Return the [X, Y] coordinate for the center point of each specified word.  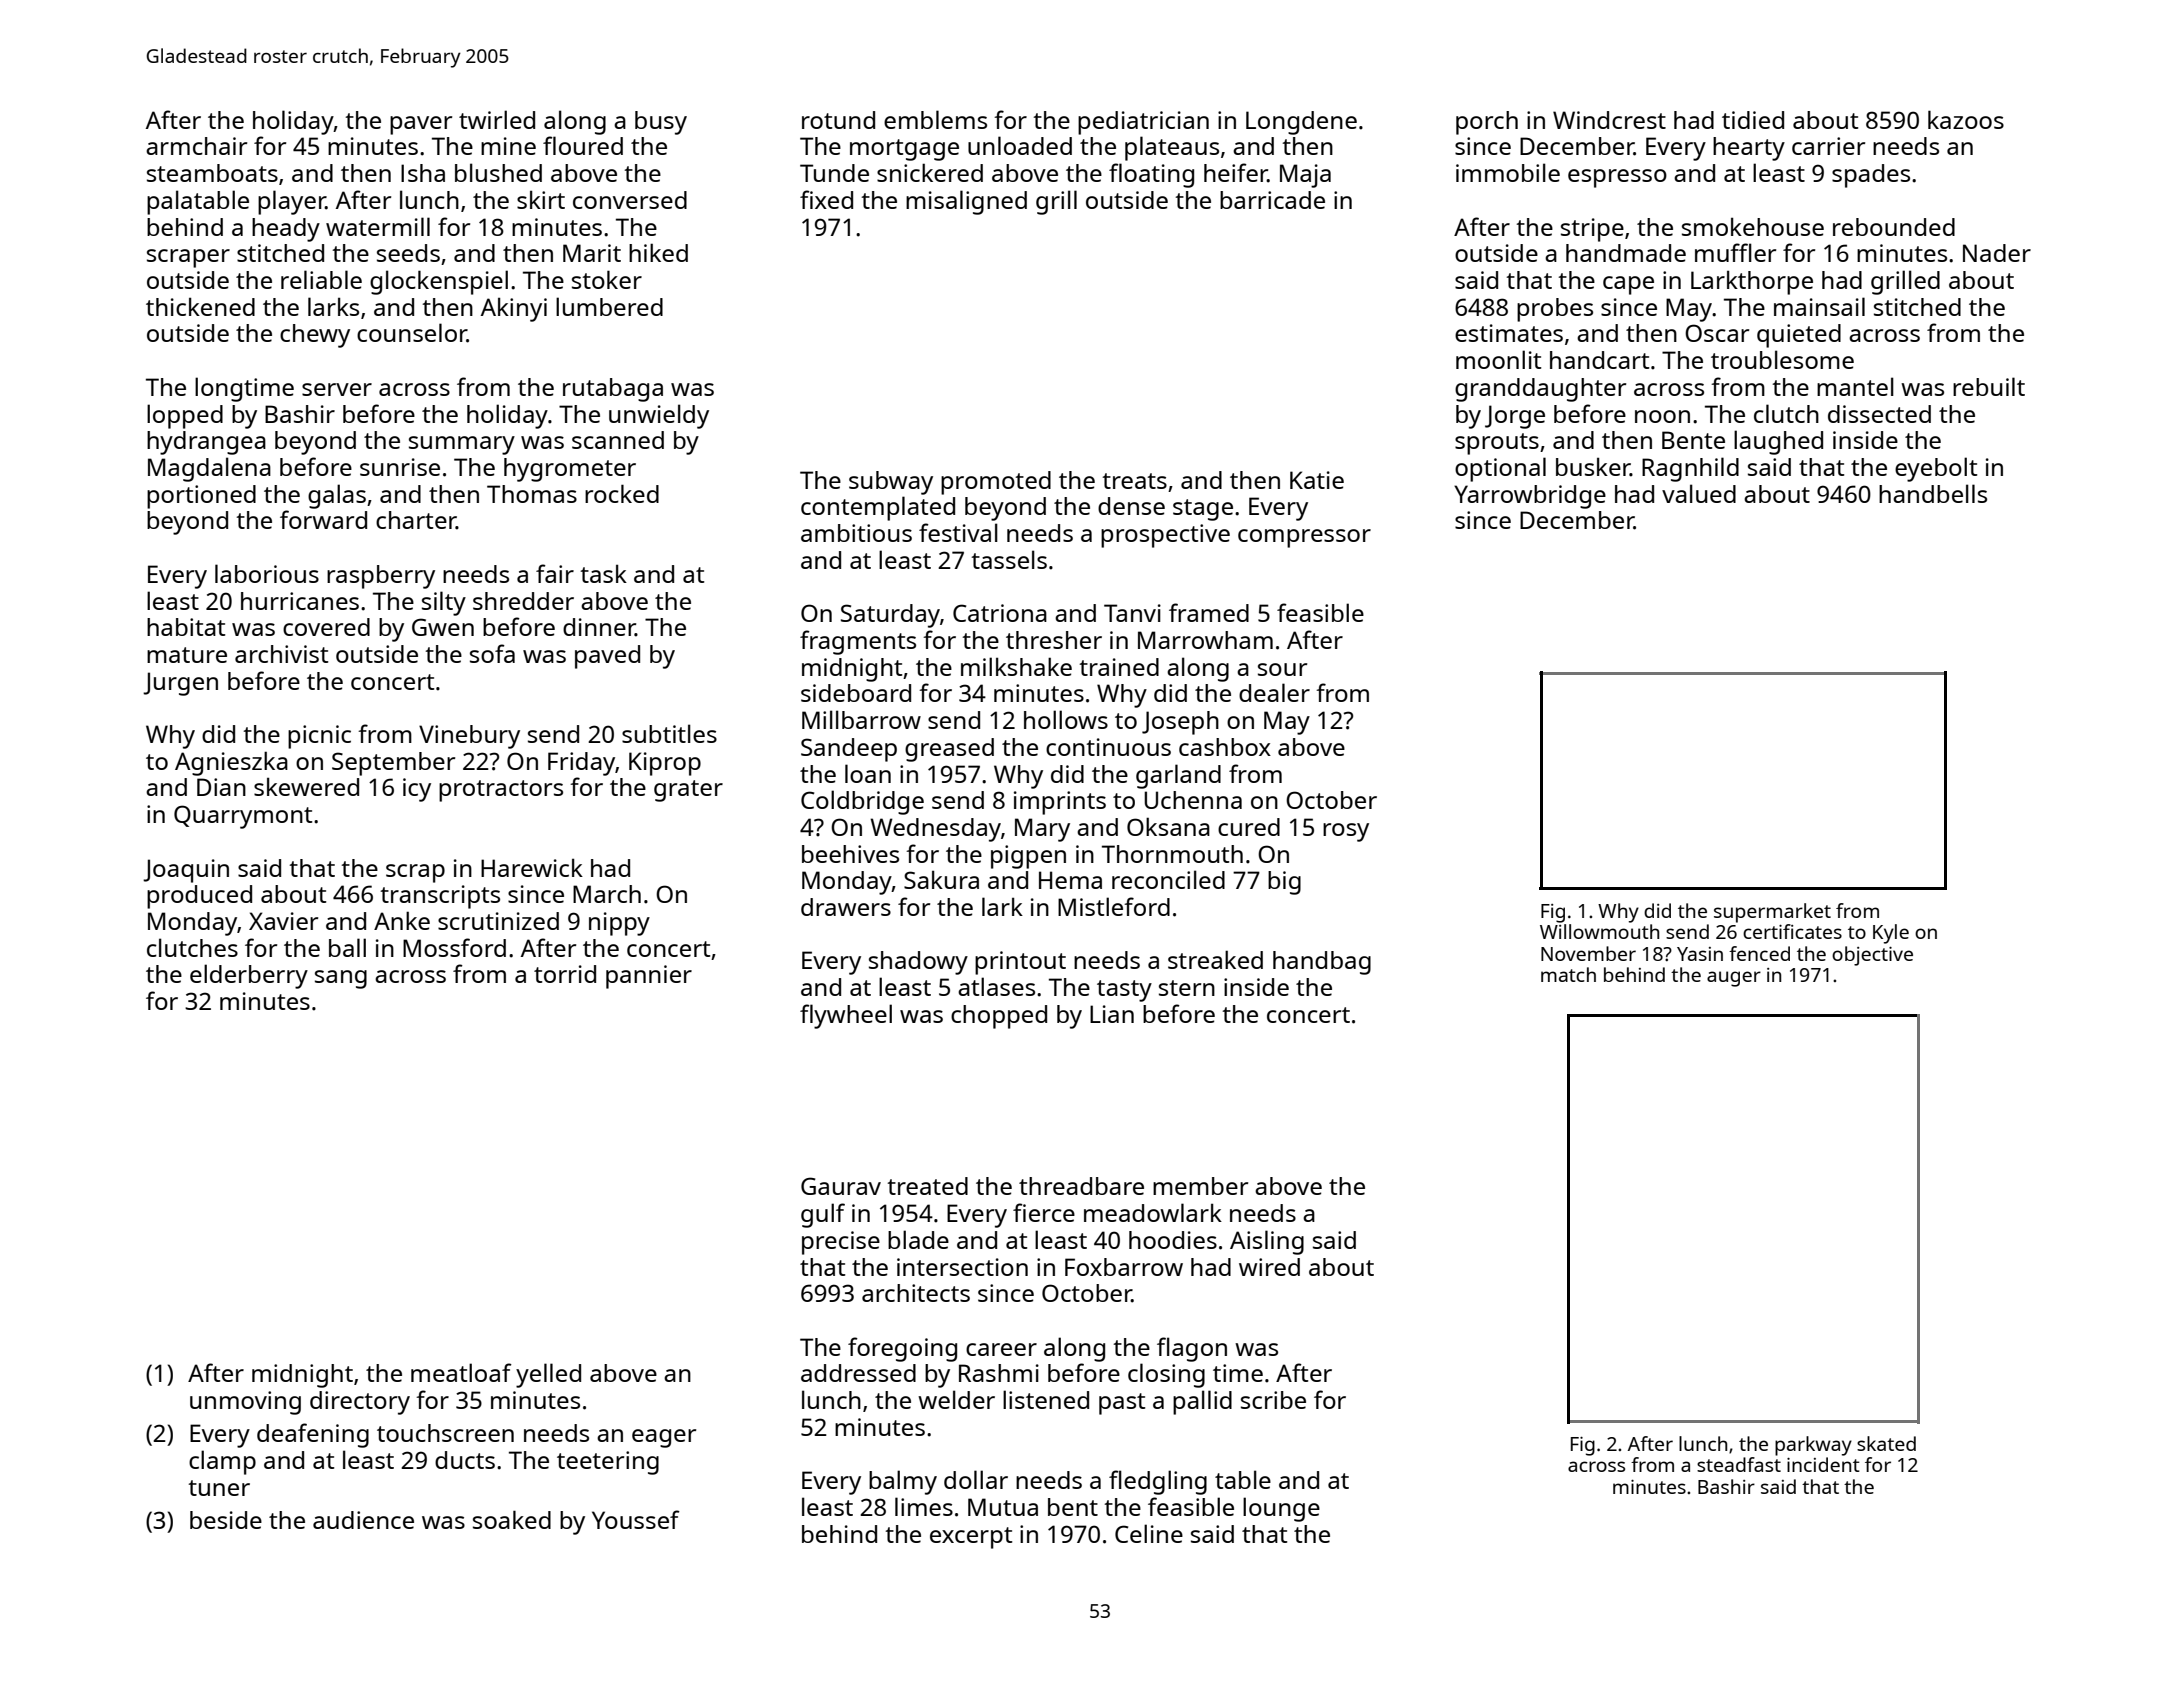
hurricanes [300, 601]
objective [1872, 956]
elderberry [249, 976]
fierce [1044, 1212]
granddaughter [1540, 390]
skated [1886, 1443]
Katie [1317, 480]
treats [1135, 481]
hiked [658, 252]
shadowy [918, 963]
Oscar [1717, 333]
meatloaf [461, 1372]
